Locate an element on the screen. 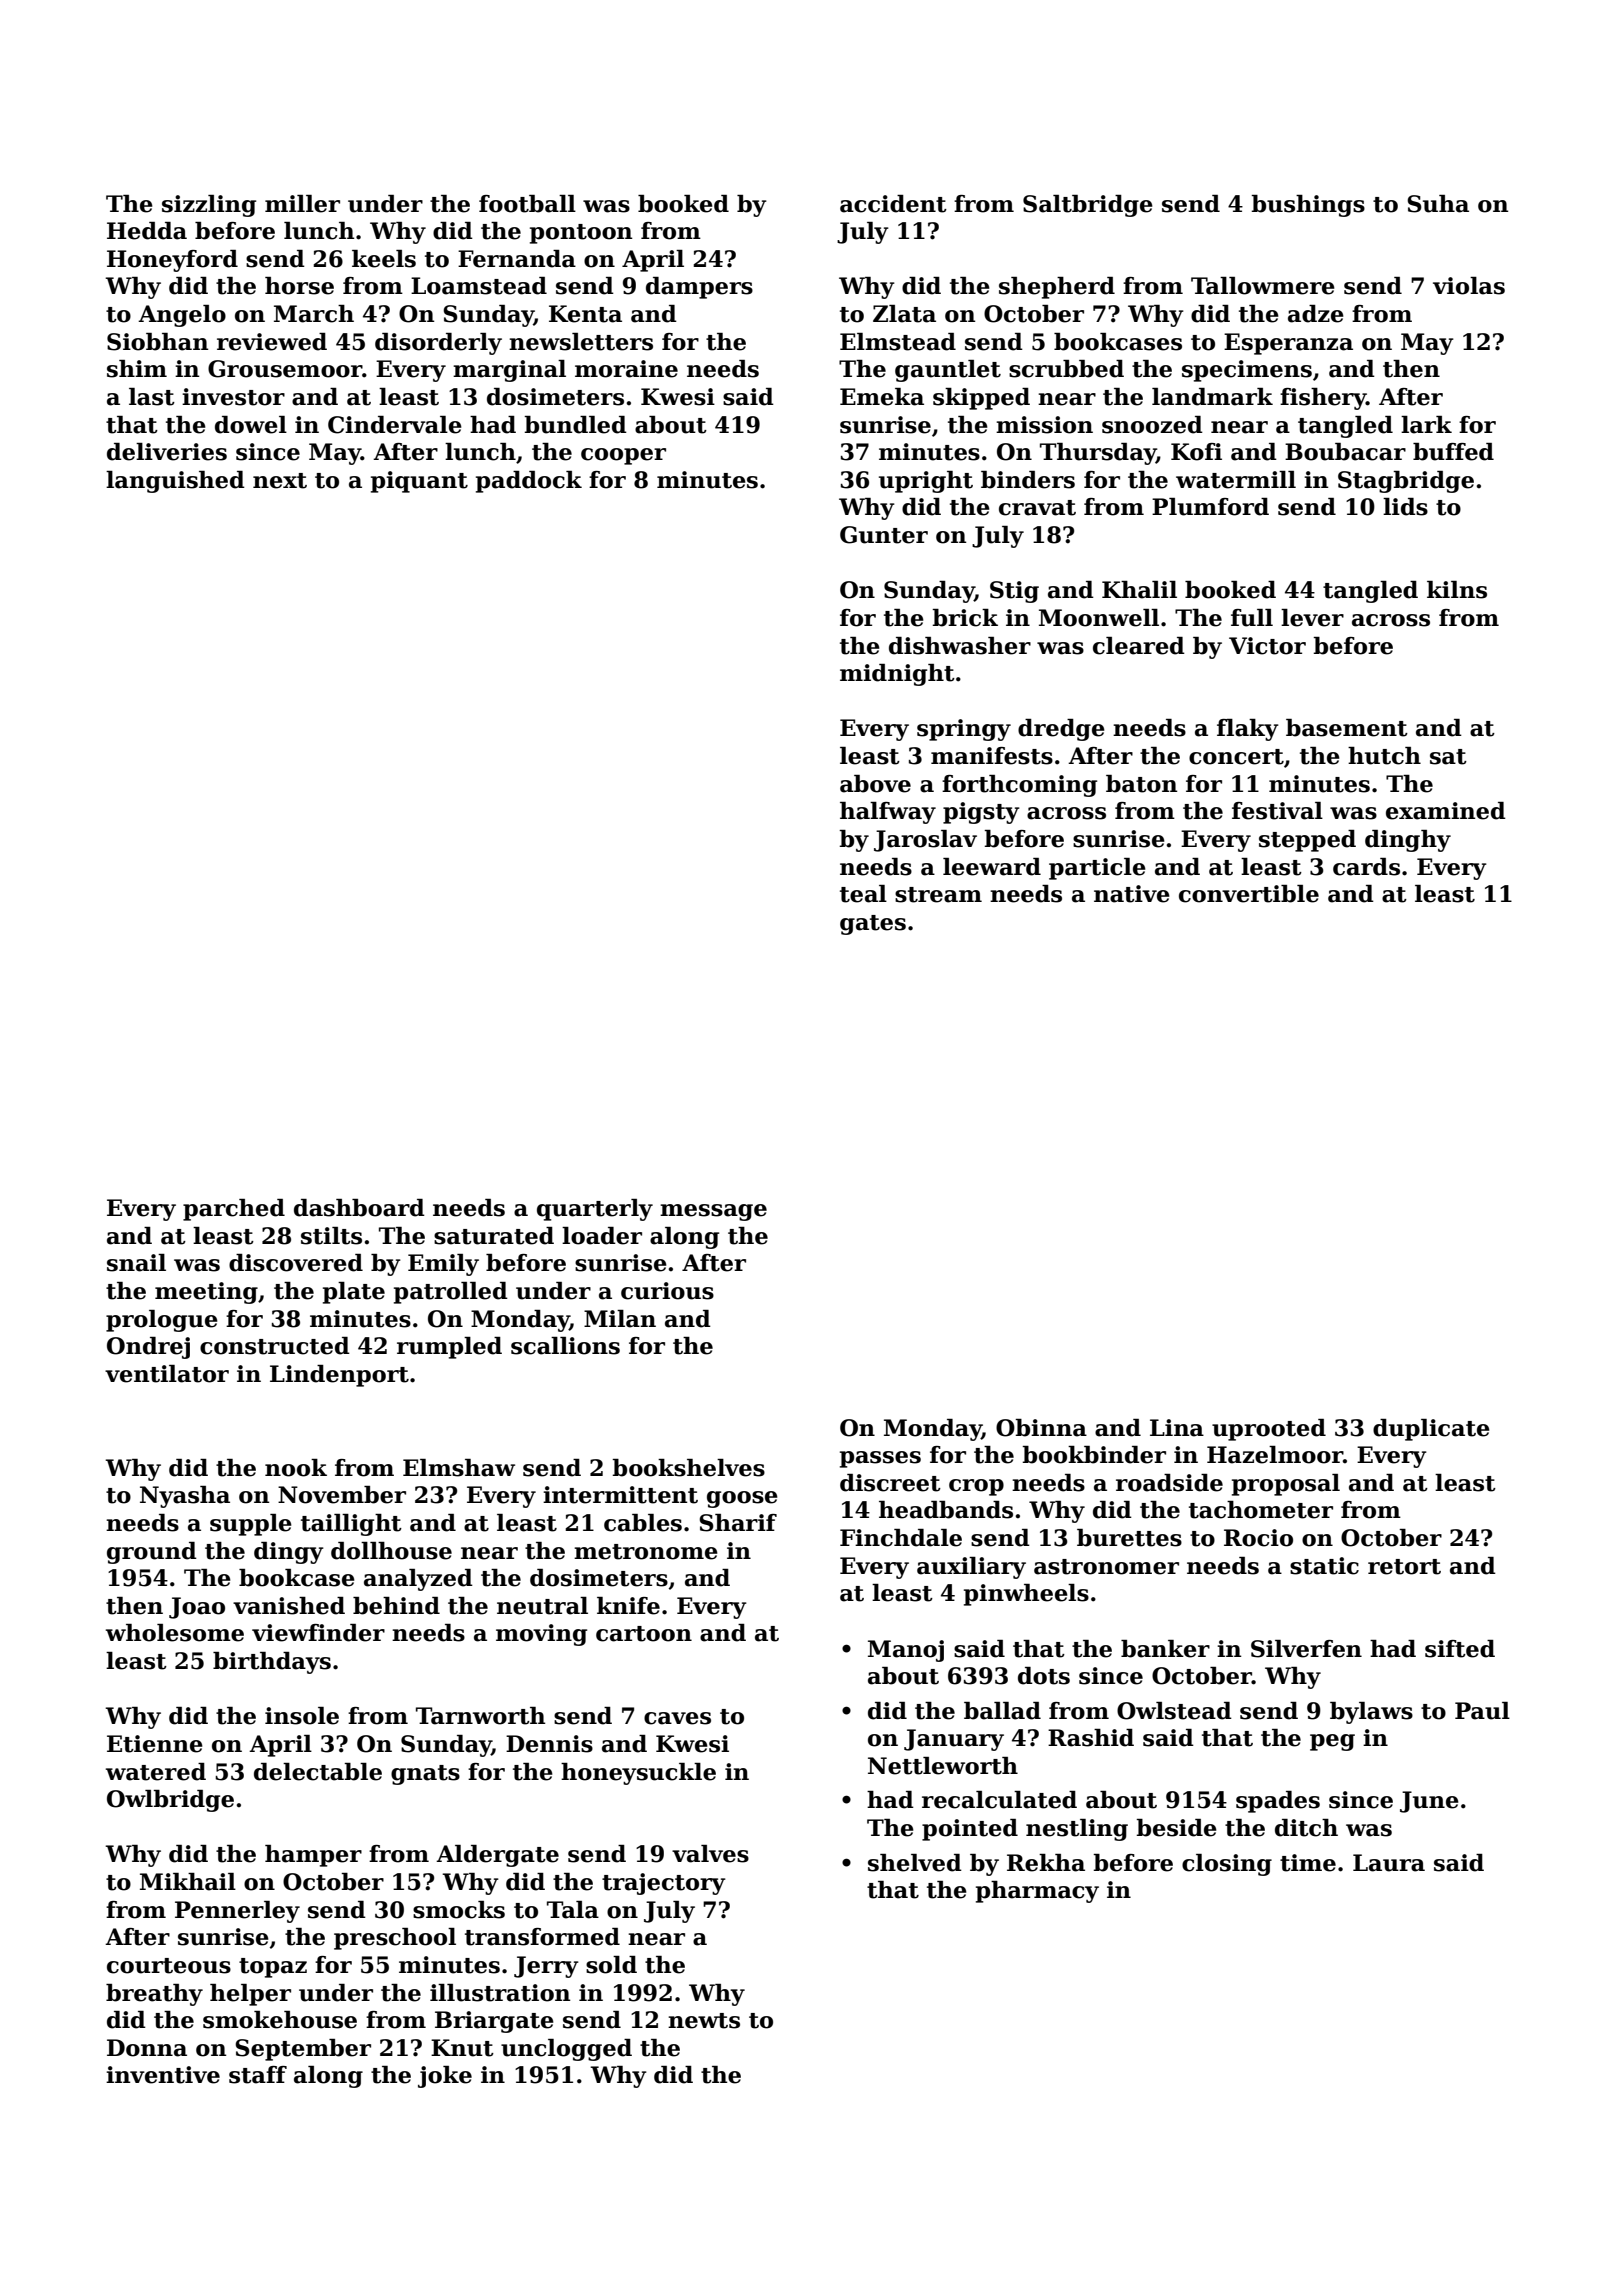 The height and width of the screenshot is (2292, 1620). pharmacy is located at coordinates (1037, 1892).
